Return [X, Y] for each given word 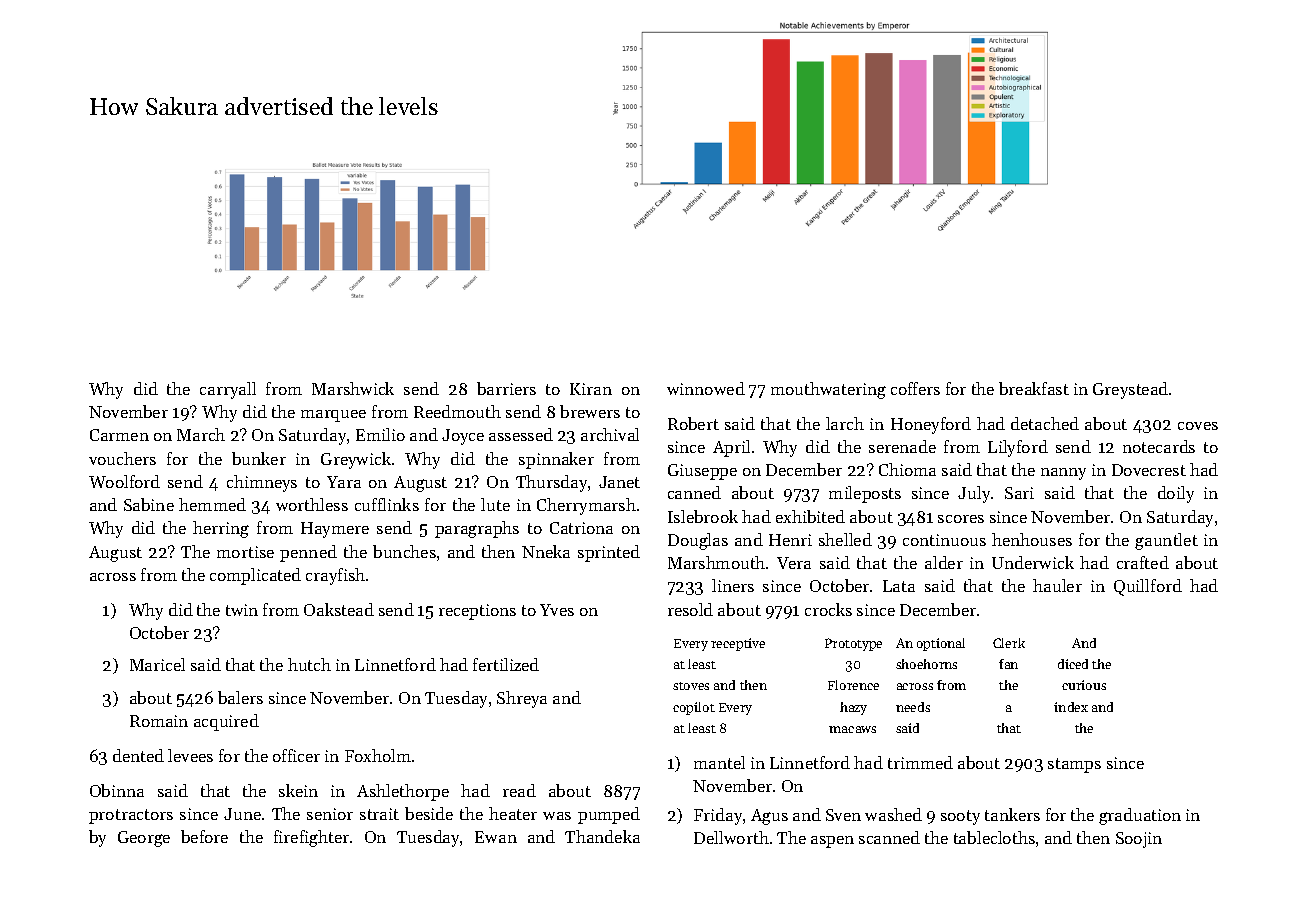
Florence [853, 685]
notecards [1159, 446]
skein [298, 790]
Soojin [1139, 840]
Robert [693, 423]
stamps [1074, 765]
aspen [832, 842]
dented [138, 755]
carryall [228, 390]
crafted [1143, 562]
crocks [828, 609]
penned [308, 553]
